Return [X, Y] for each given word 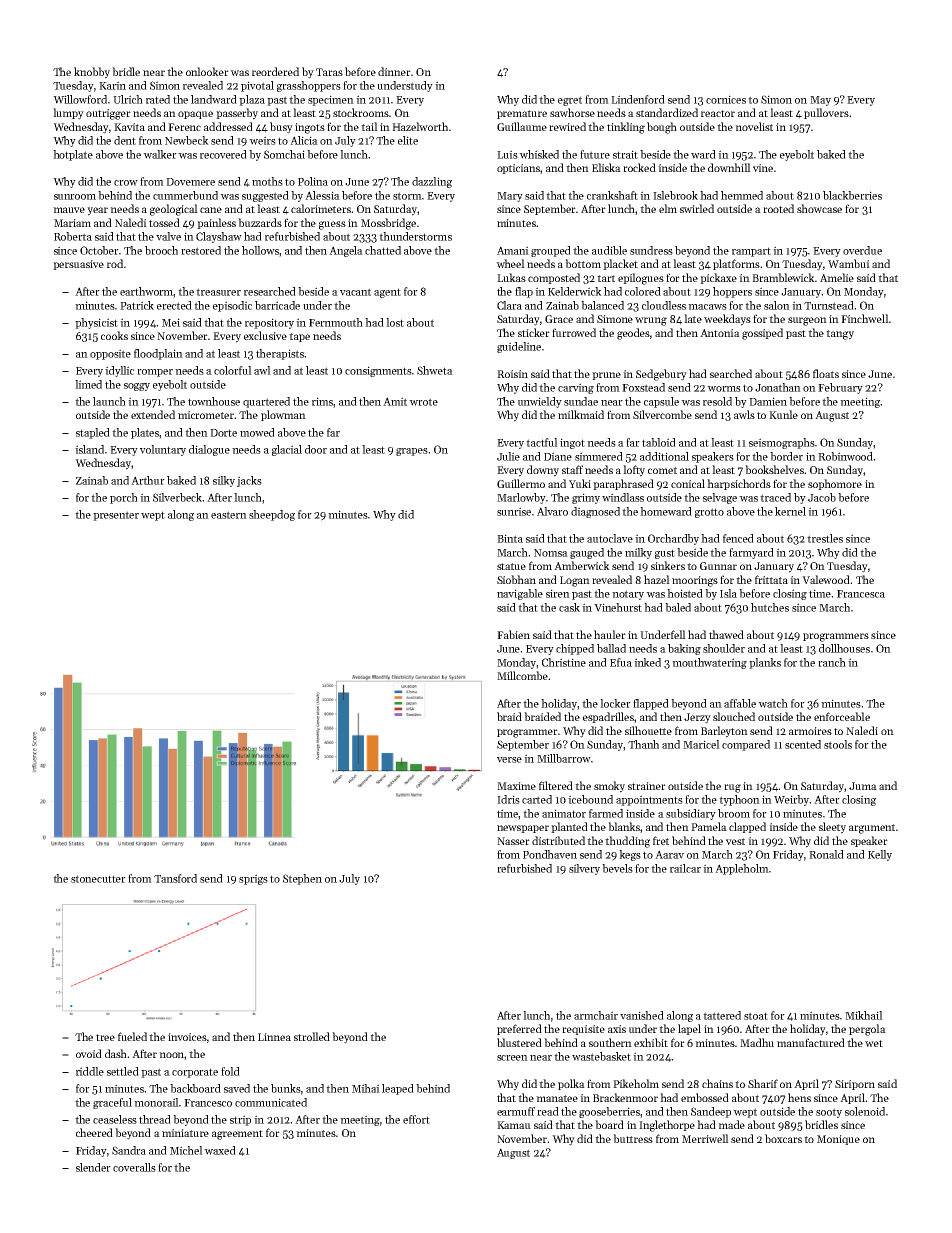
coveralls [134, 1167]
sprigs [253, 879]
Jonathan [778, 387]
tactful [542, 442]
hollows [260, 250]
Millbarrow [564, 758]
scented [803, 744]
